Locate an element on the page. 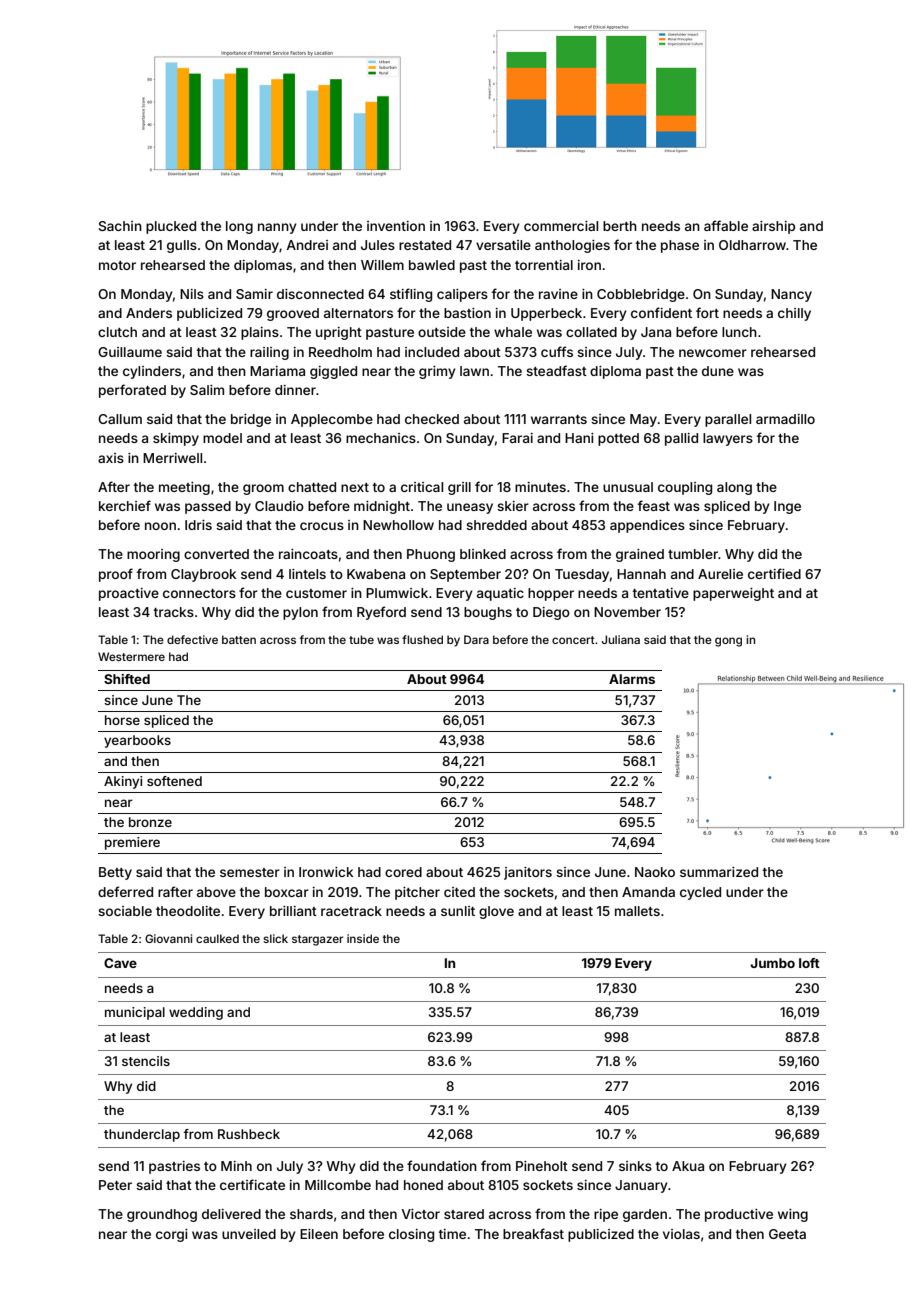 The width and height of the image is (924, 1308). inside is located at coordinates (363, 938).
